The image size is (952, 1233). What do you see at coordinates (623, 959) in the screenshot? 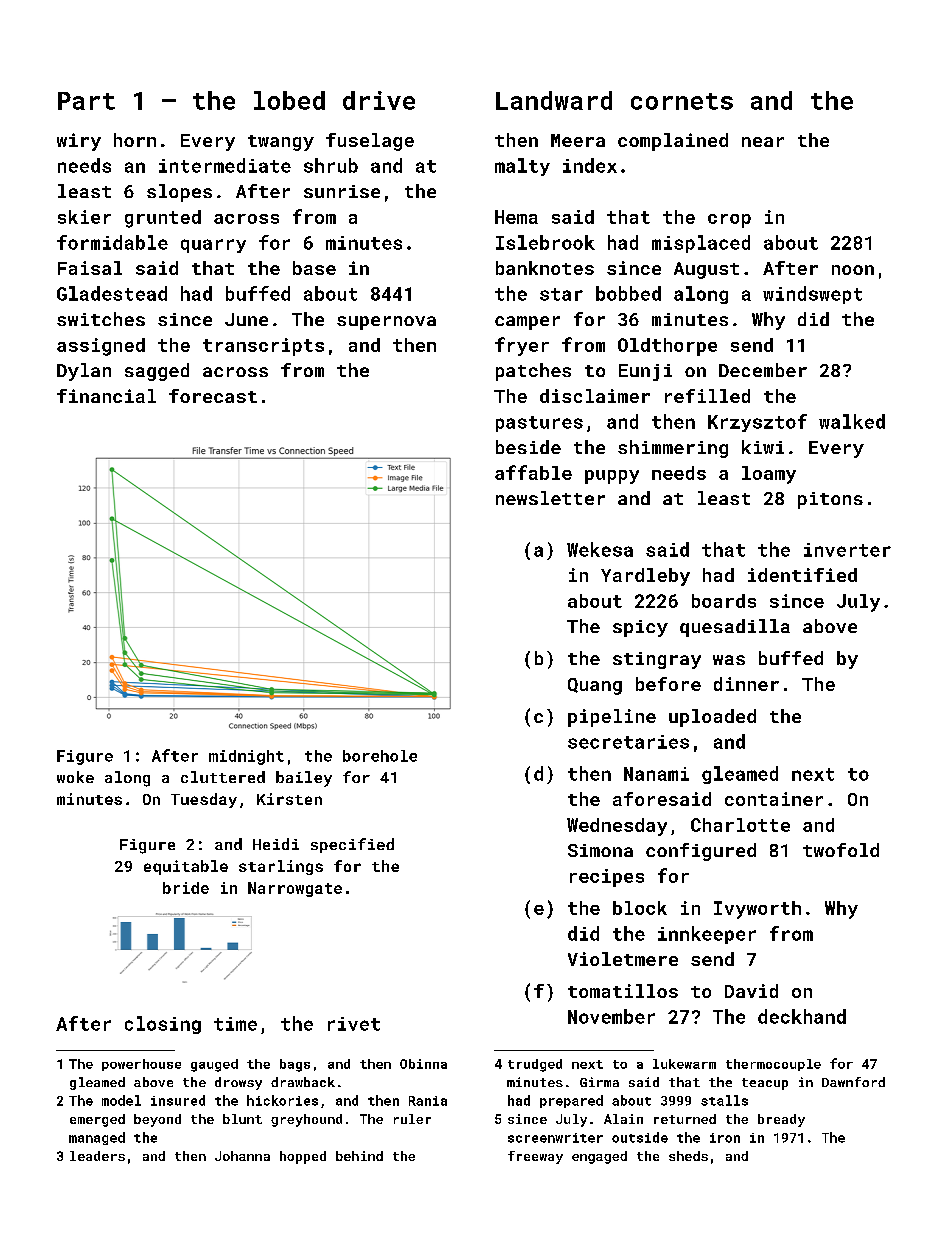
I see `Violetmere` at bounding box center [623, 959].
